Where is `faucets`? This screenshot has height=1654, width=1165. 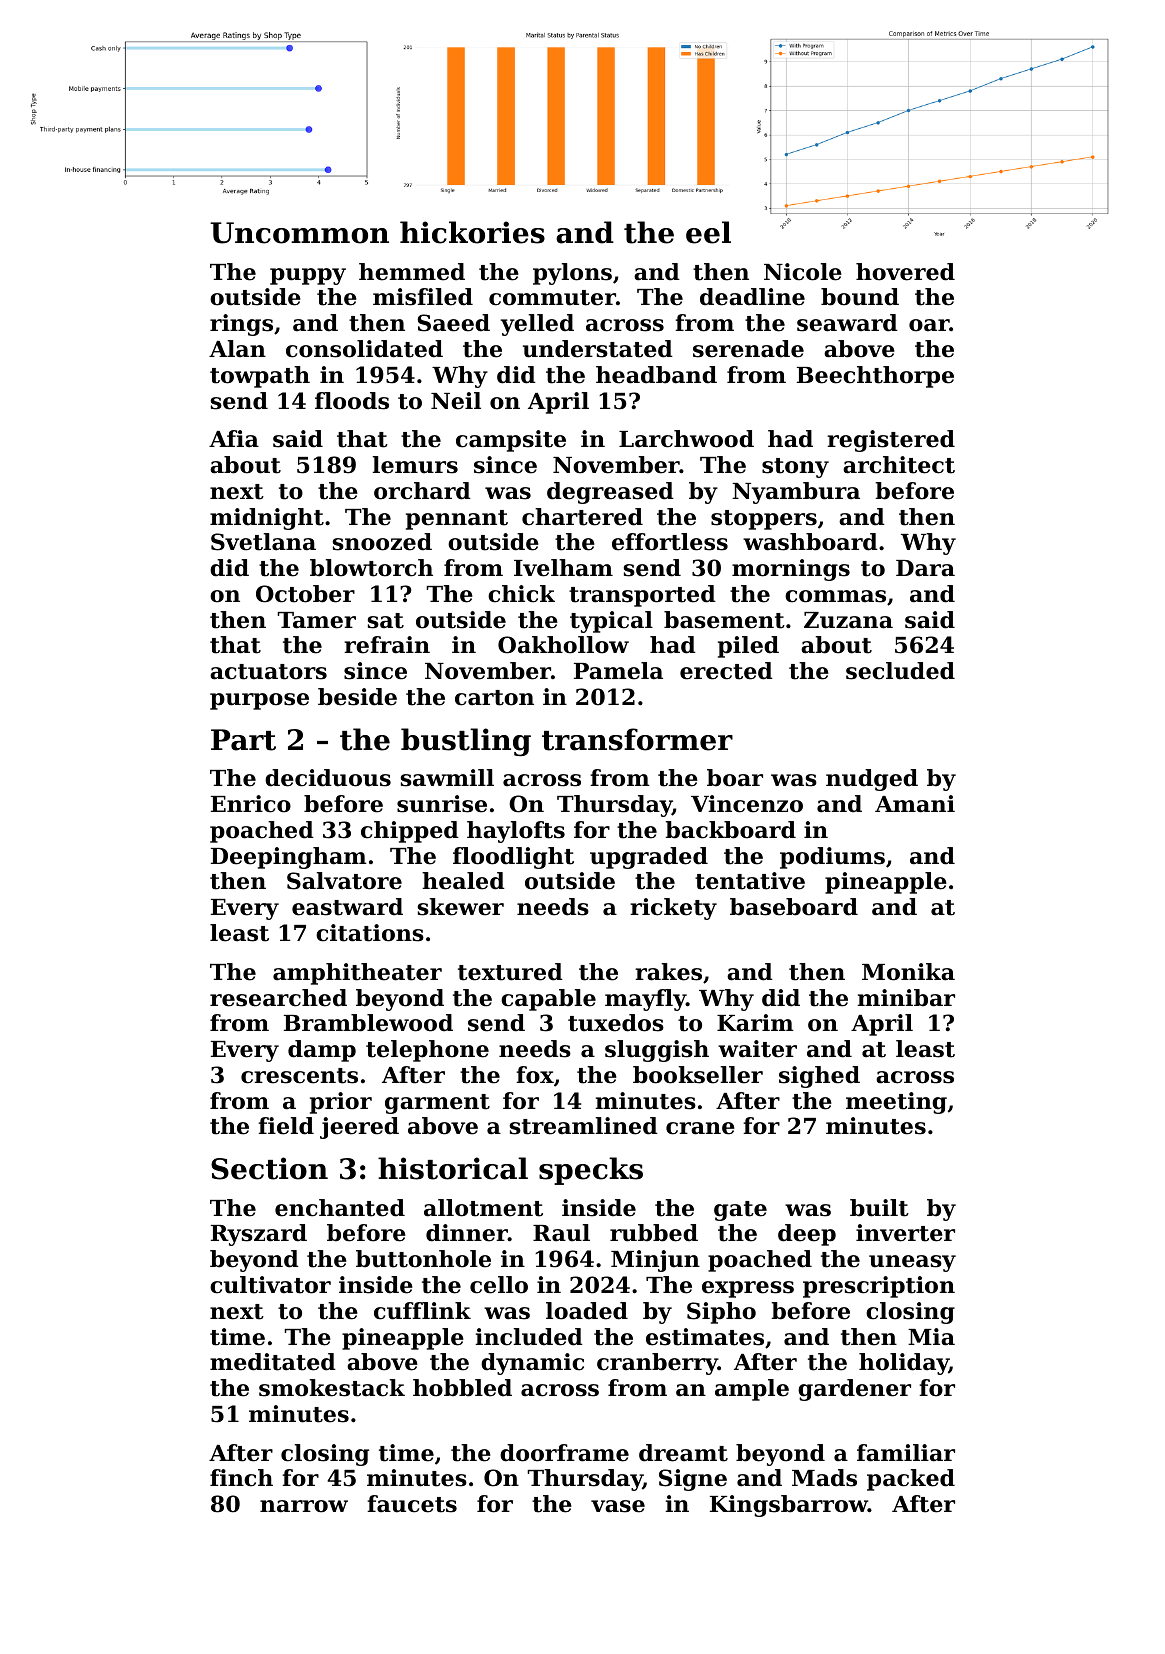
faucets is located at coordinates (412, 1504).
